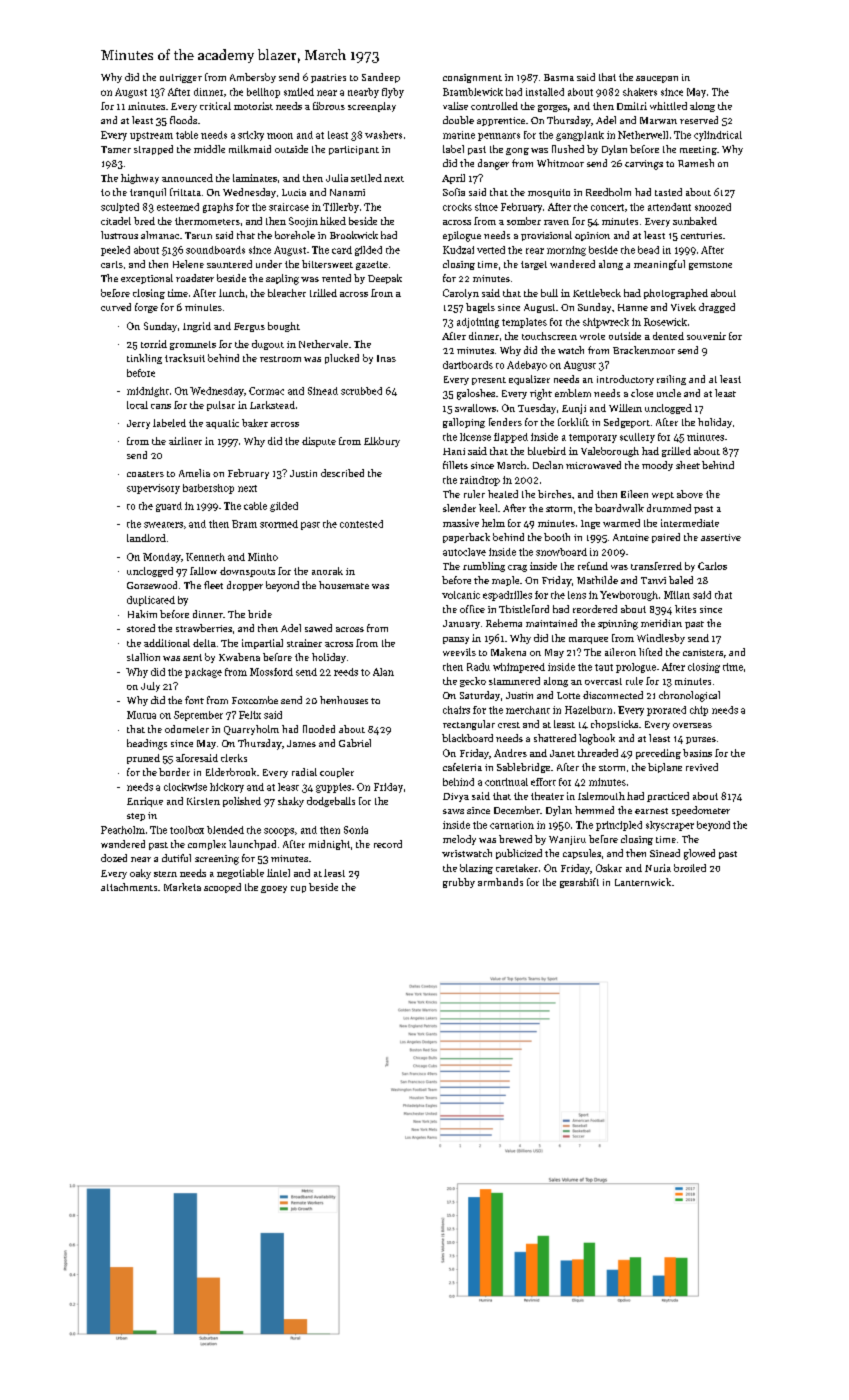  What do you see at coordinates (182, 887) in the page?
I see `Marketa` at bounding box center [182, 887].
